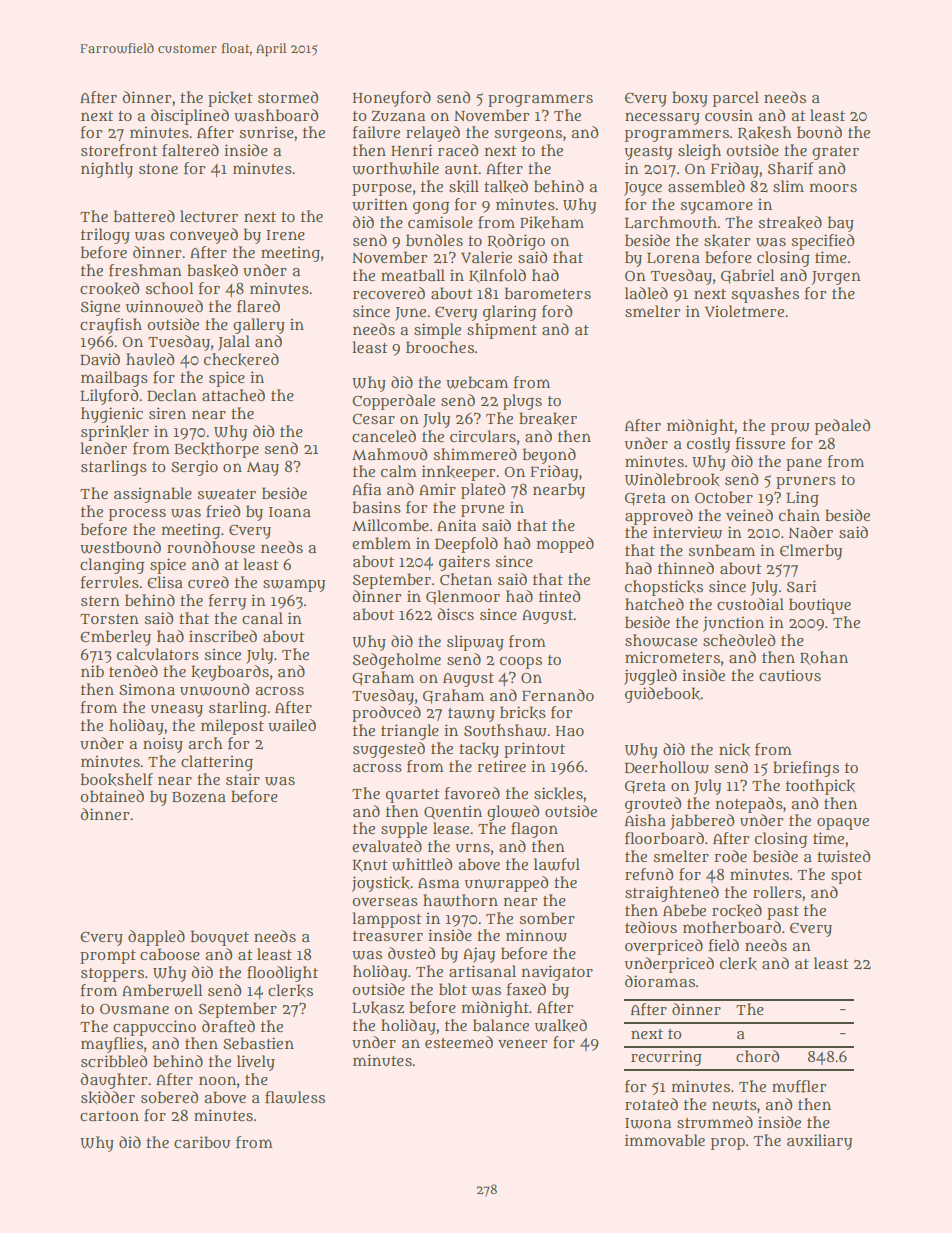 This document has height=1233, width=952. I want to click on toothpick, so click(820, 787).
